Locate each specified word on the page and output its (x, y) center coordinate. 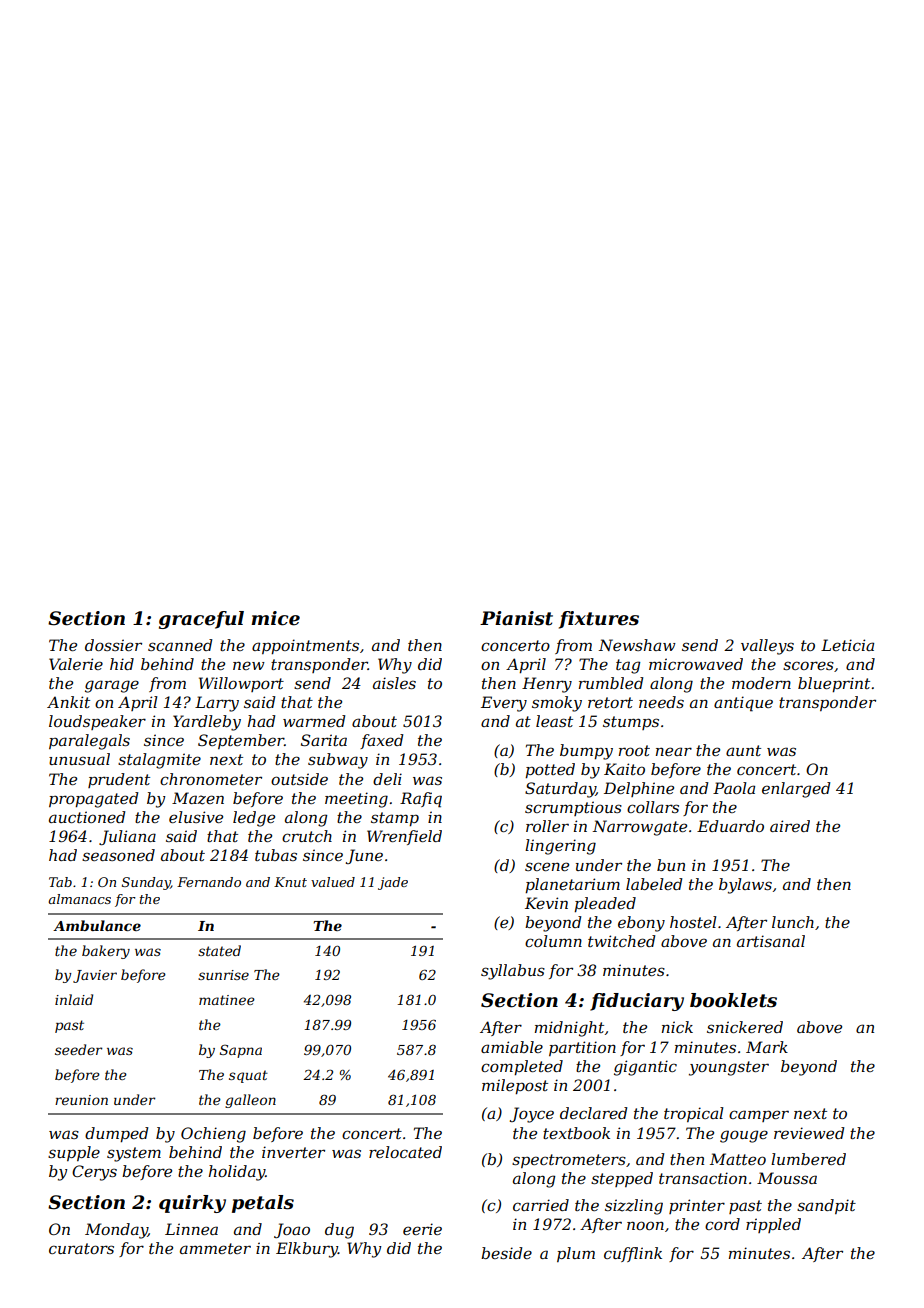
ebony (641, 924)
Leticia (847, 645)
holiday (237, 1173)
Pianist (516, 618)
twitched (621, 941)
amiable (512, 1047)
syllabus (513, 972)
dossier (113, 645)
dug (339, 1231)
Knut (290, 882)
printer (697, 1206)
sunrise (223, 975)
